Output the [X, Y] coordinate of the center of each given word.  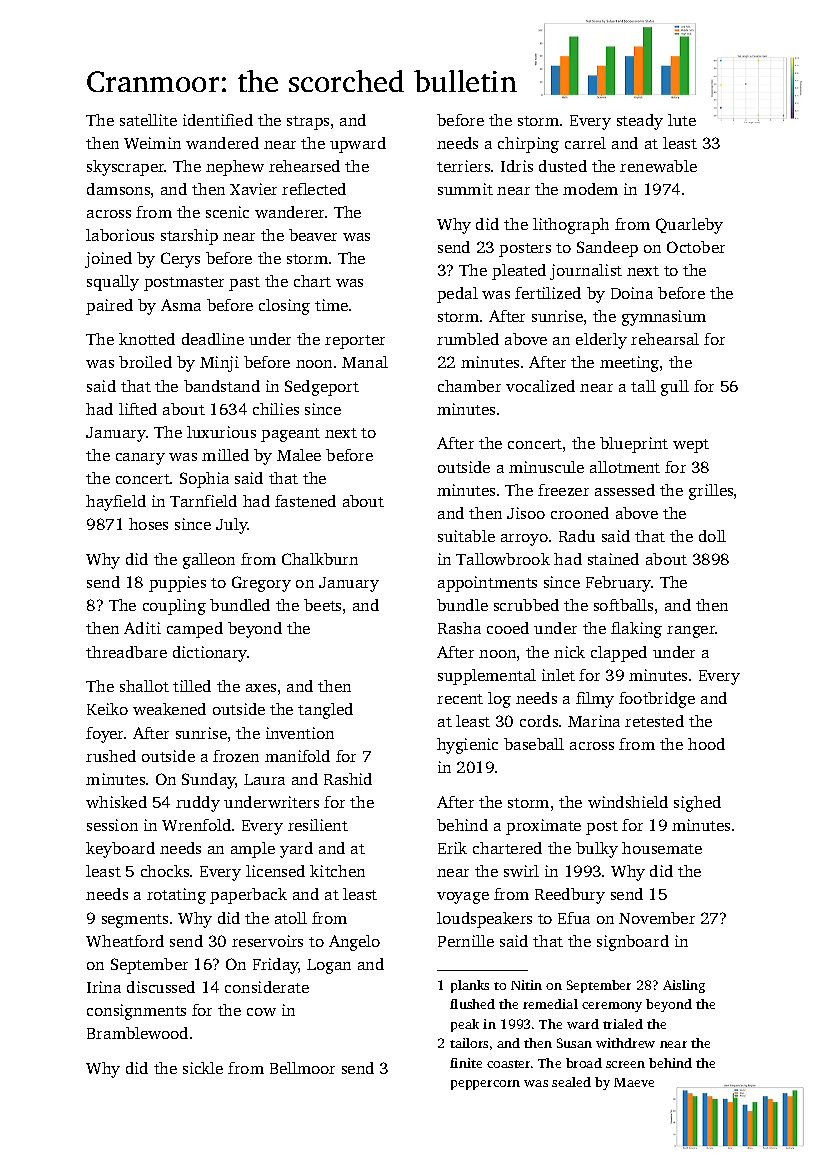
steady [640, 122]
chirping [528, 145]
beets [322, 605]
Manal [365, 362]
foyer [104, 735]
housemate [662, 848]
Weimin [152, 143]
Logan [329, 966]
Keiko [107, 709]
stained [613, 559]
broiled [145, 362]
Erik [452, 848]
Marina [594, 721]
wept [691, 446]
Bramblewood [137, 1033]
